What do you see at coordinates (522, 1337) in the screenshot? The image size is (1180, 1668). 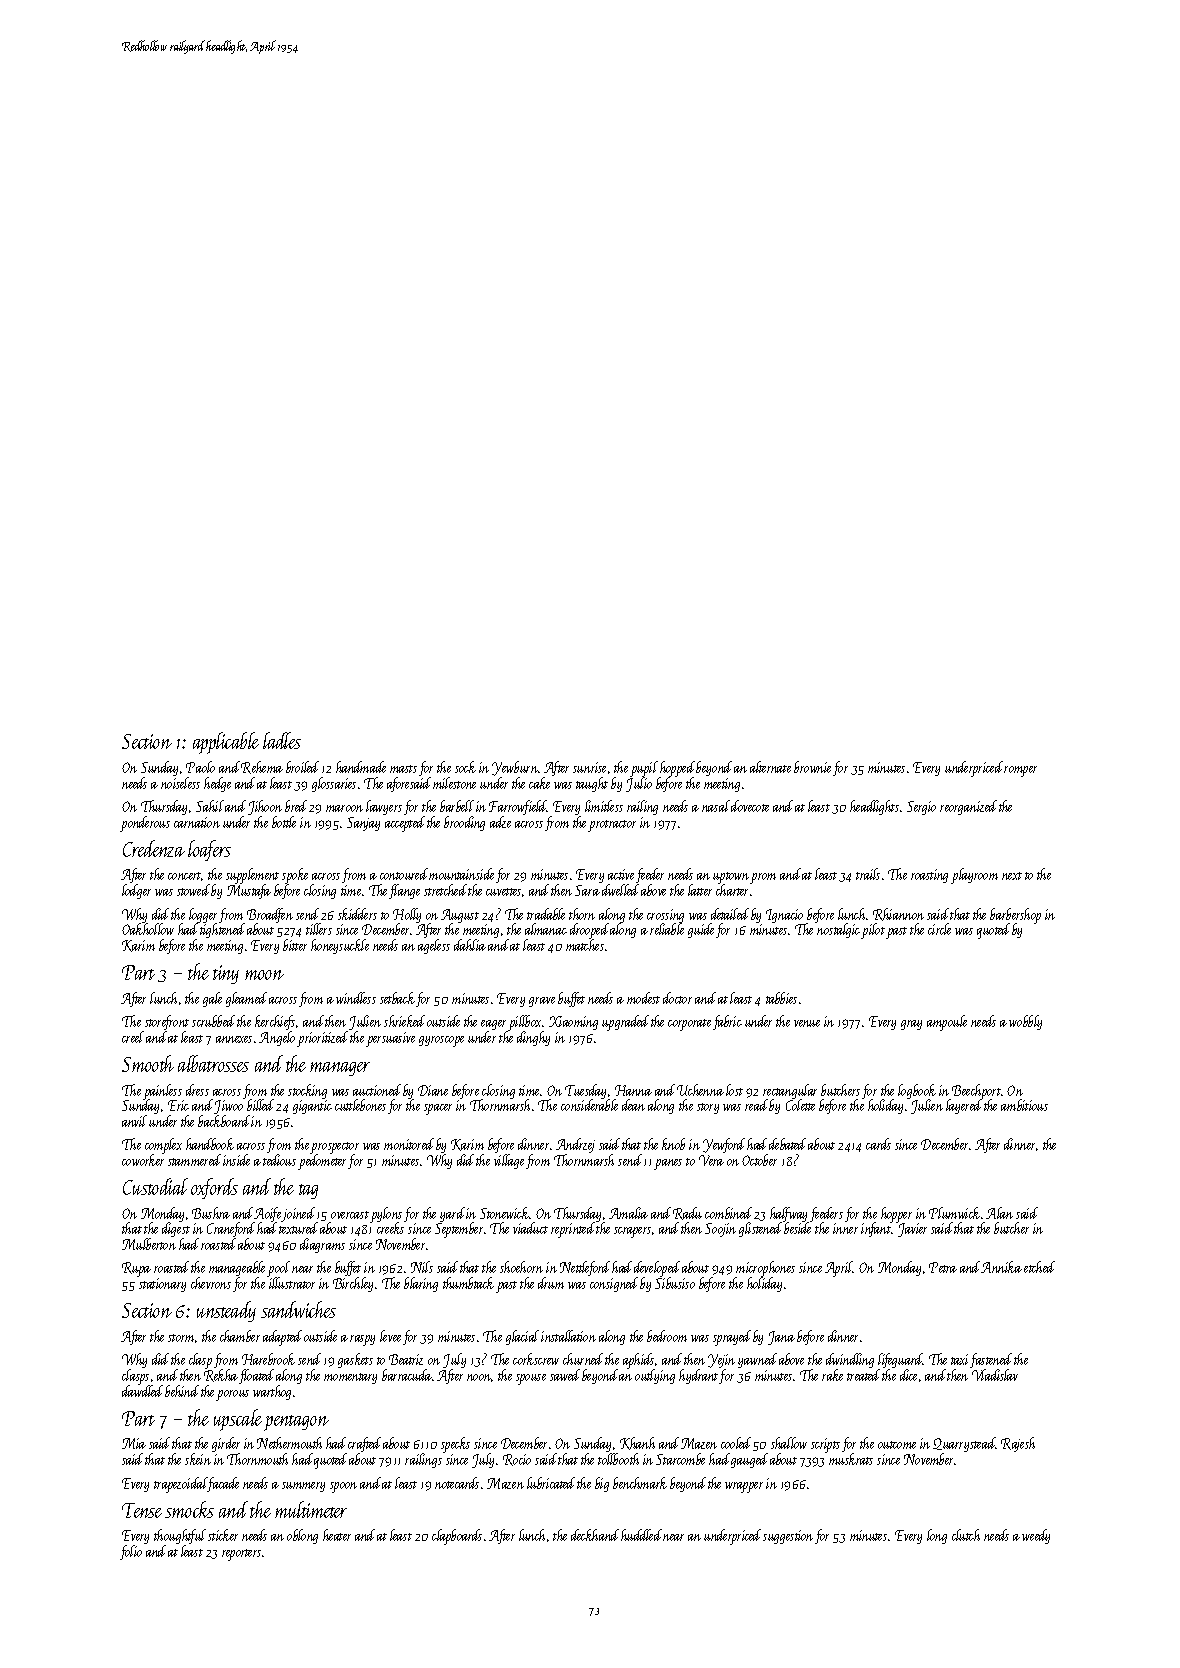 I see `glacial` at bounding box center [522, 1337].
